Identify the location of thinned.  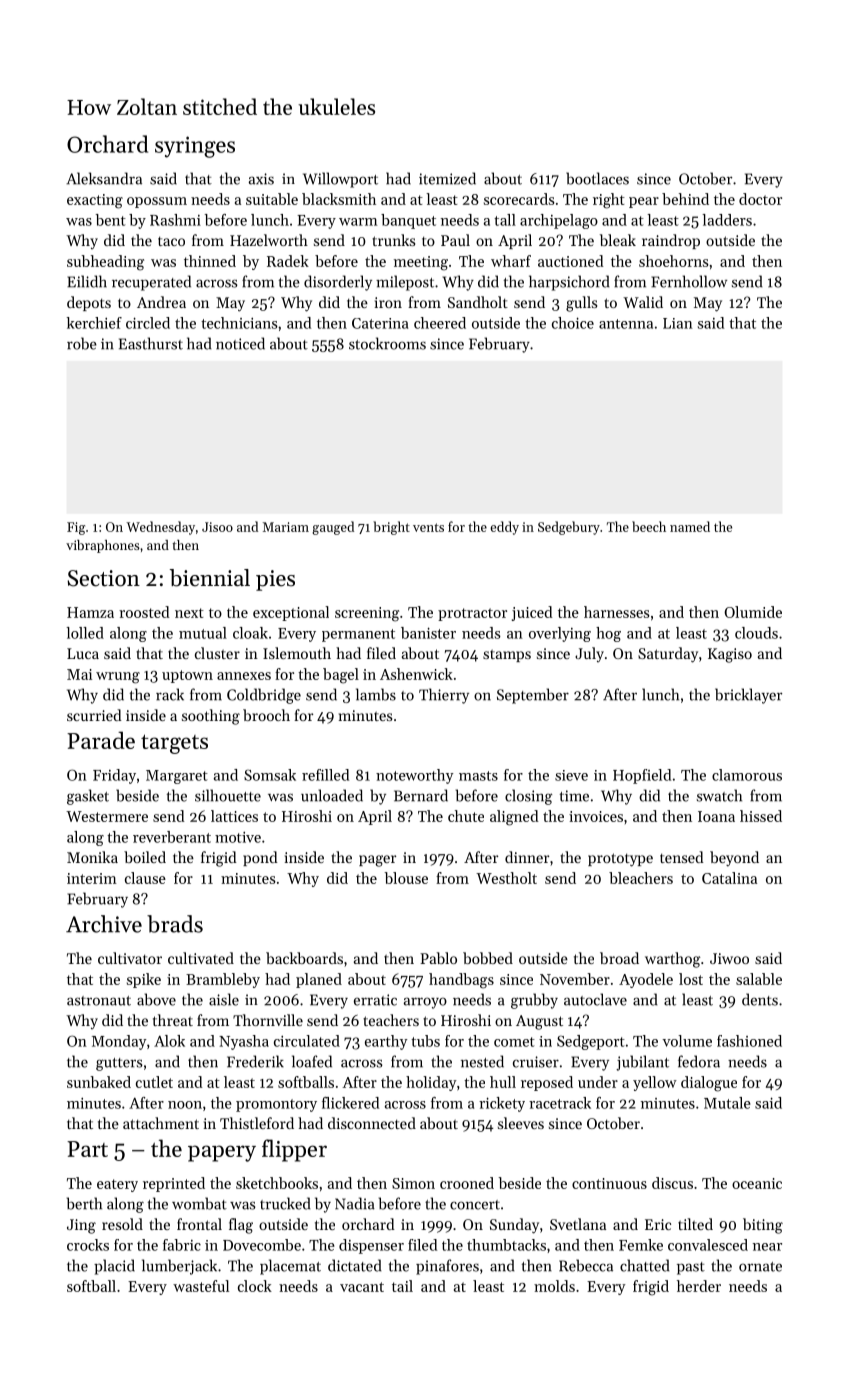
(210, 261).
